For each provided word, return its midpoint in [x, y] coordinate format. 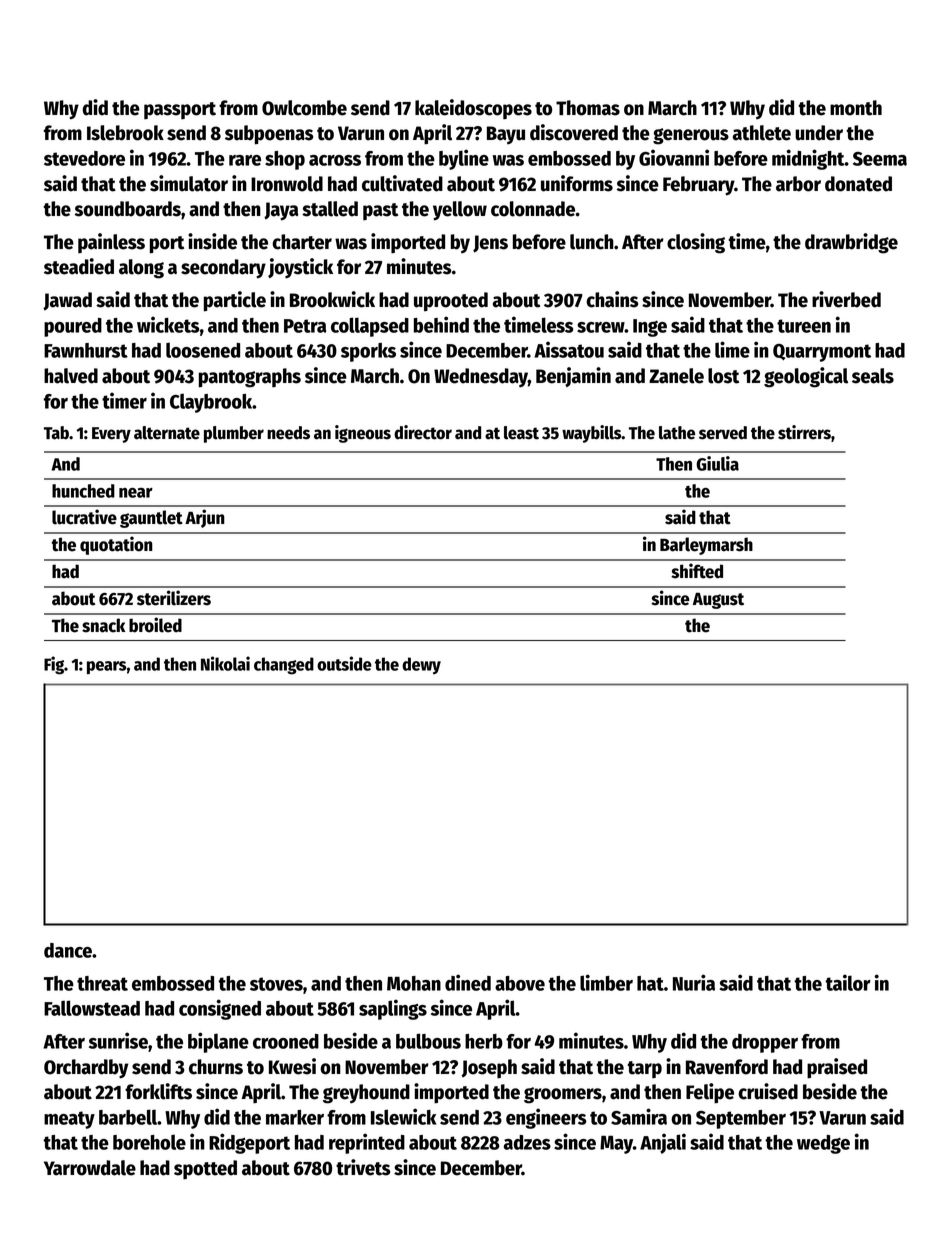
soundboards [128, 209]
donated [858, 184]
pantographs [250, 378]
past [380, 211]
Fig [54, 665]
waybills [592, 434]
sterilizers [174, 598]
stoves [276, 984]
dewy [421, 665]
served [723, 433]
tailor [848, 982]
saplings [393, 1009]
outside [344, 663]
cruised [768, 1091]
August [718, 601]
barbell [128, 1117]
